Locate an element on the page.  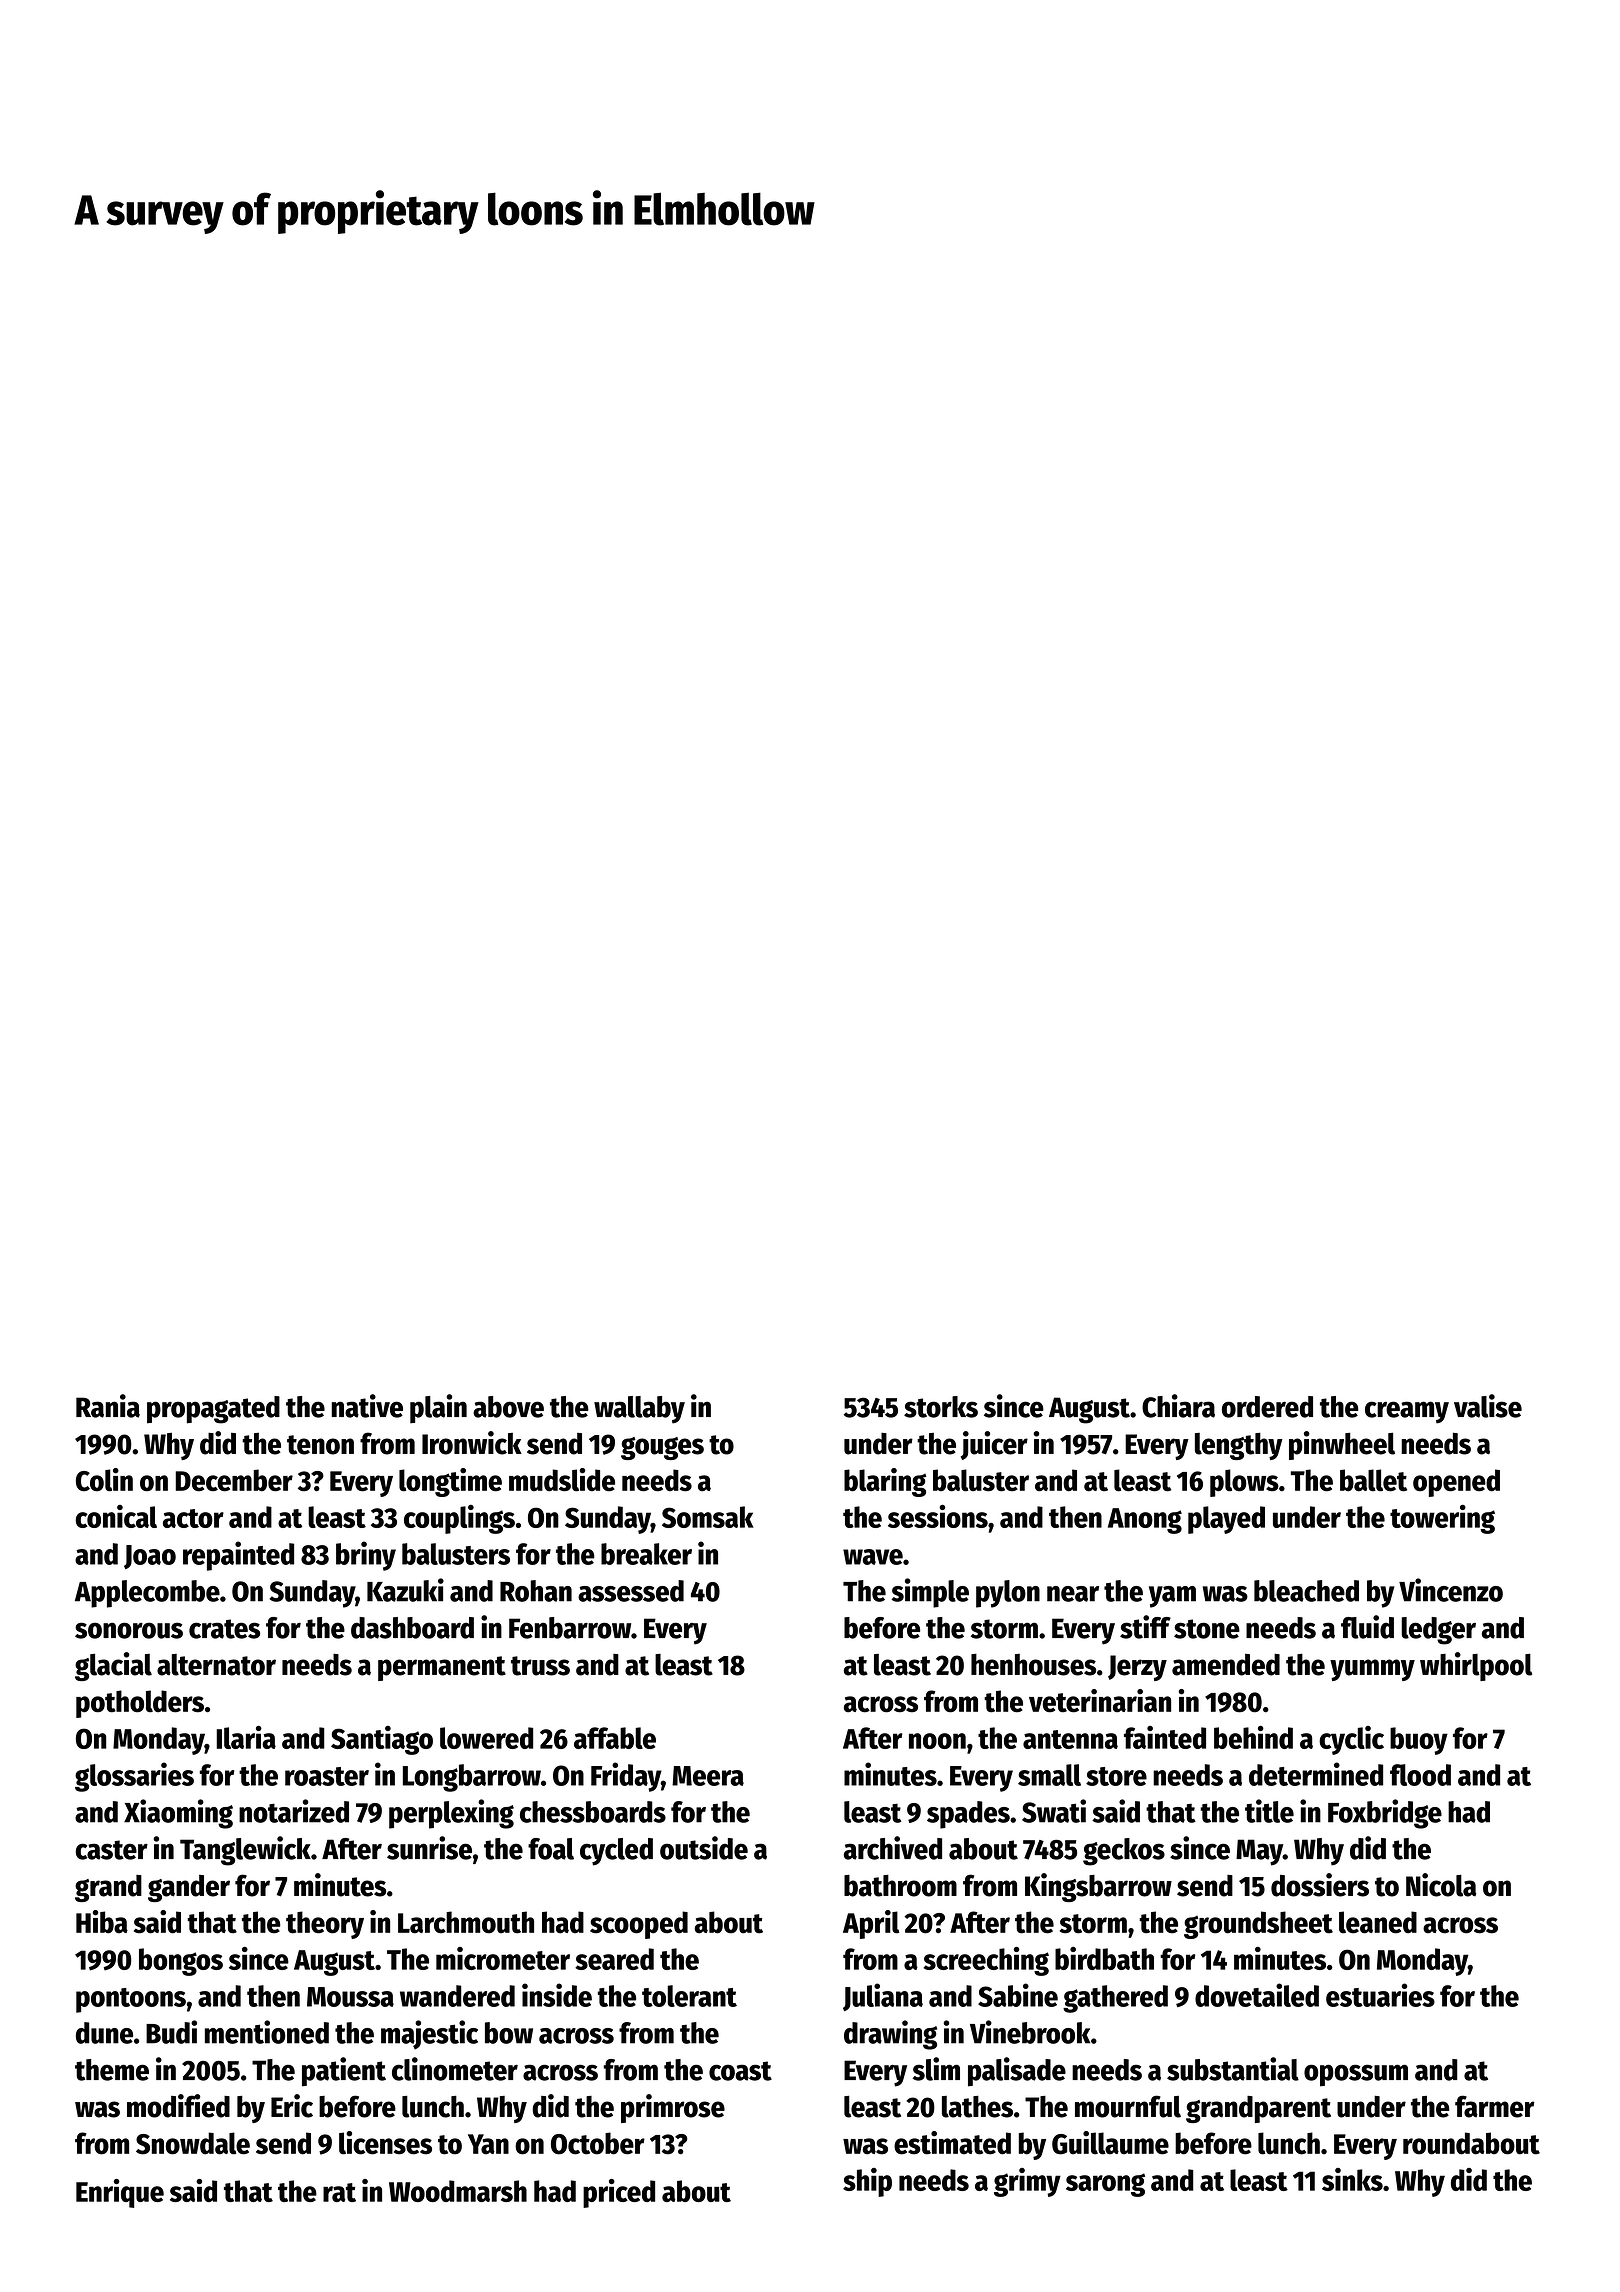
whirlpool is located at coordinates (1476, 1666).
